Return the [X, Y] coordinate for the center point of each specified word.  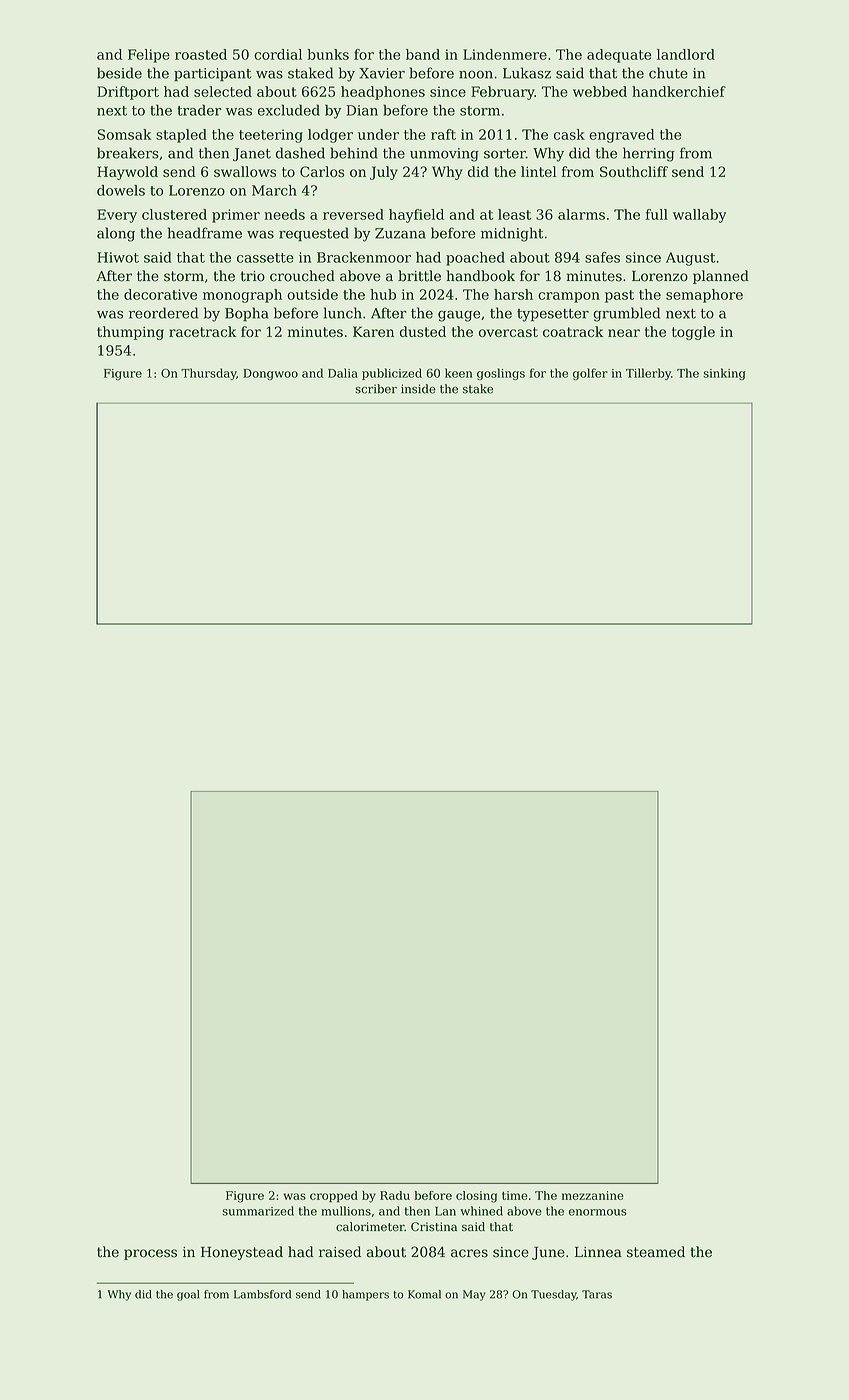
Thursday [208, 374]
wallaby [699, 216]
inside [418, 389]
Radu [395, 1195]
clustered [174, 214]
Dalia [343, 373]
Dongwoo [270, 374]
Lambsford [262, 1294]
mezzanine [593, 1195]
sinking [724, 374]
